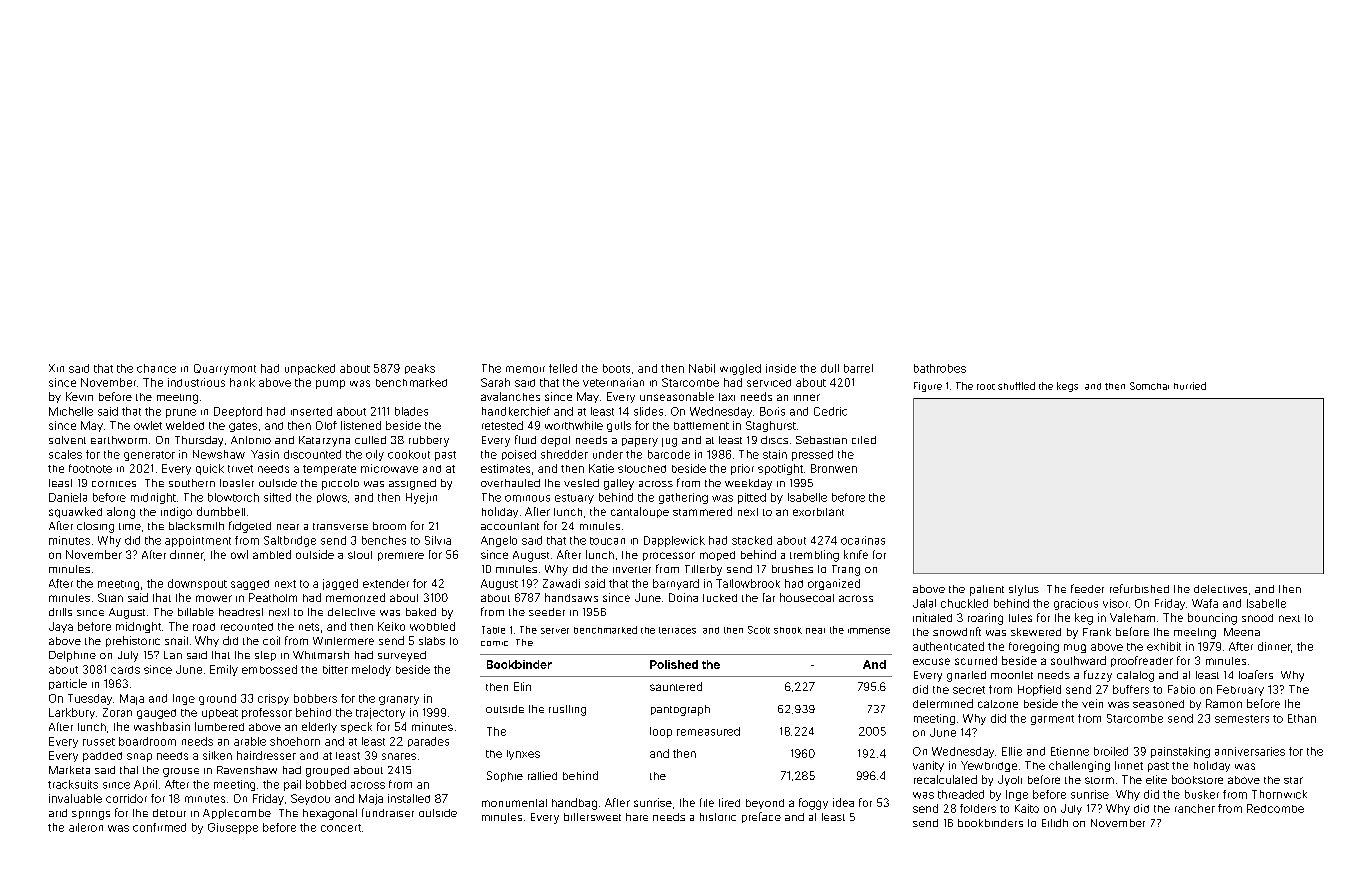  I want to click on Daniela, so click(68, 497).
